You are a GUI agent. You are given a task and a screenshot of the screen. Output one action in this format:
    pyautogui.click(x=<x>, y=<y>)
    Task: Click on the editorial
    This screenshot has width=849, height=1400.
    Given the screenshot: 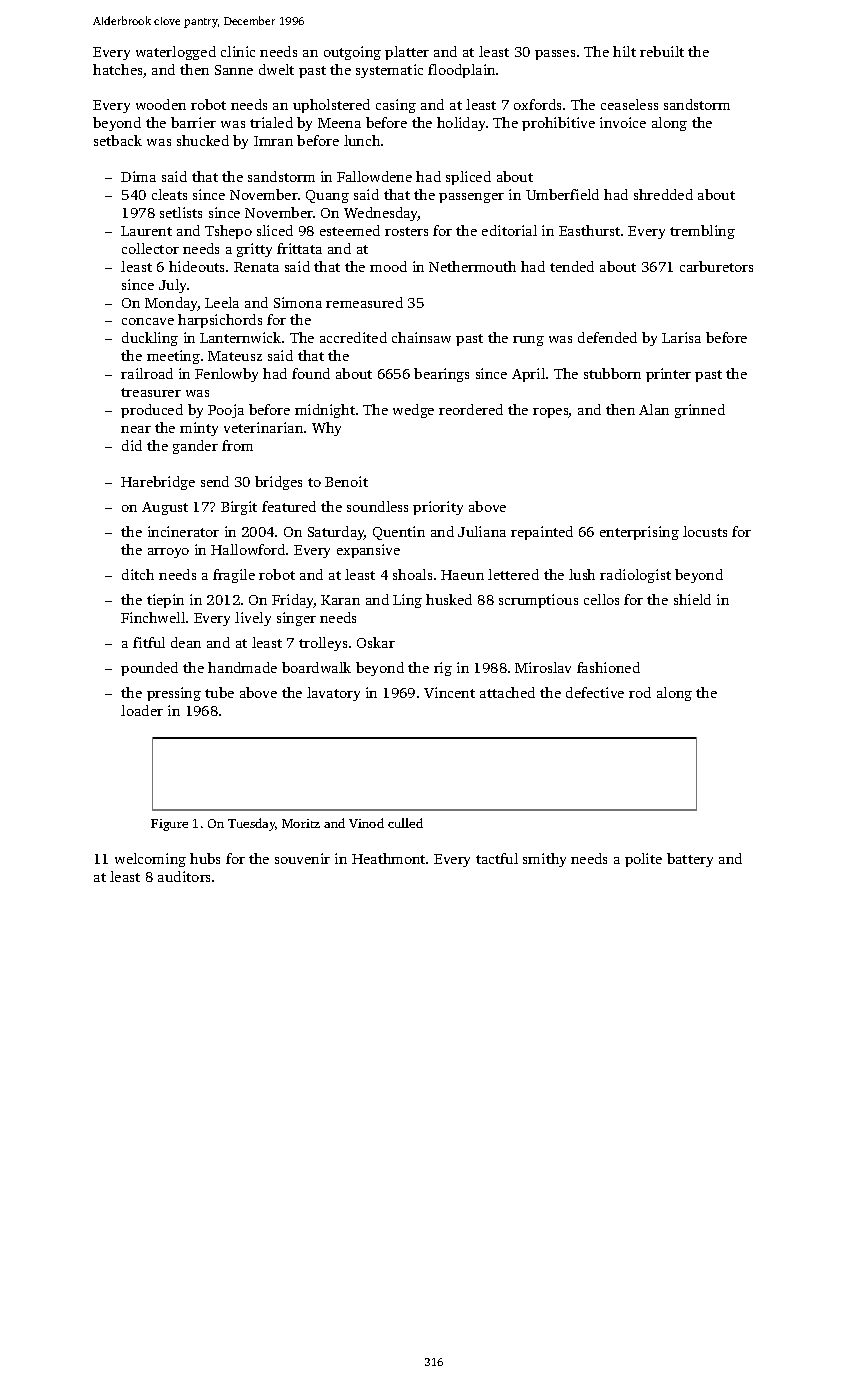 What is the action you would take?
    pyautogui.click(x=509, y=230)
